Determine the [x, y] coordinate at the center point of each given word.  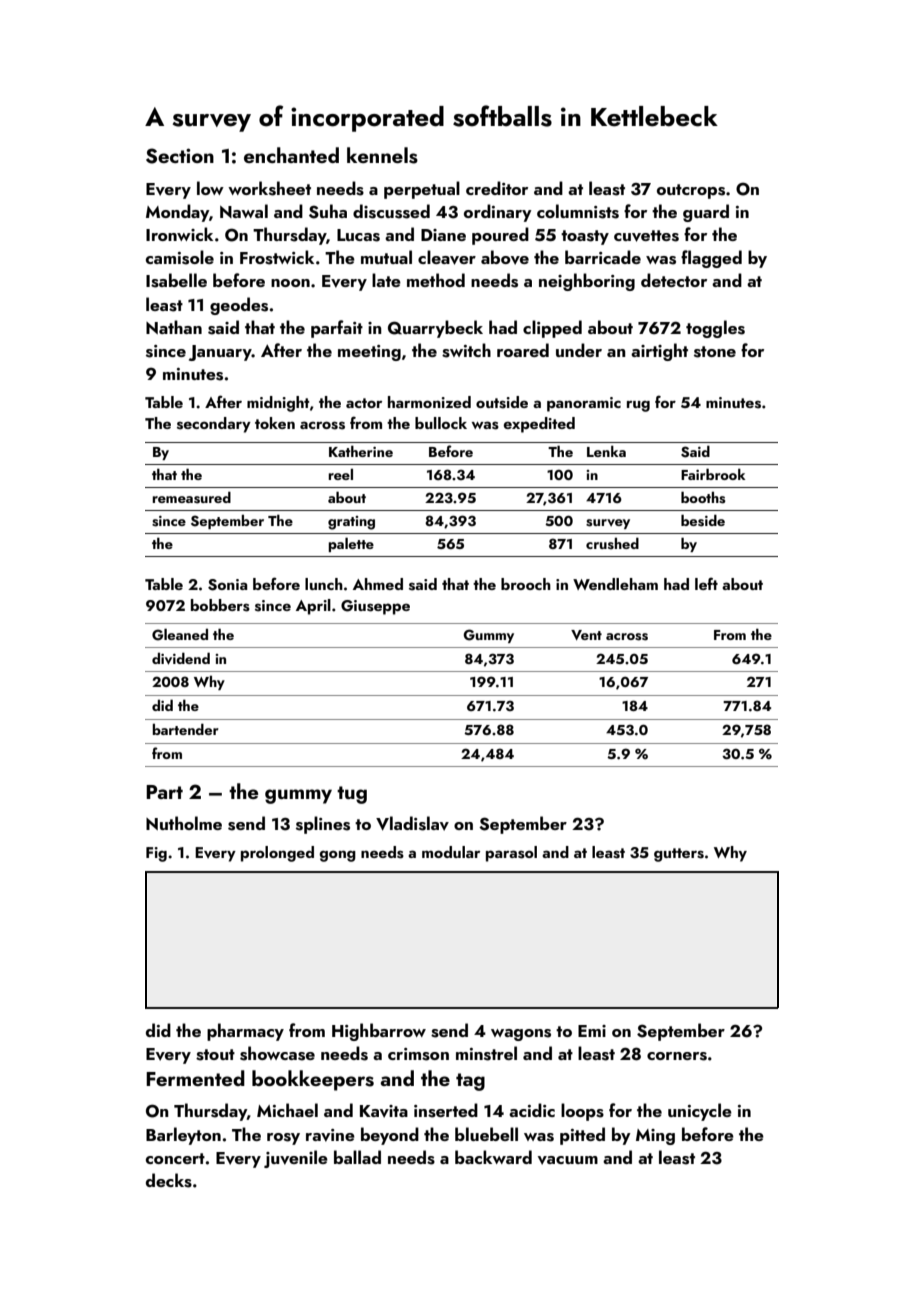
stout [215, 1055]
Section [180, 156]
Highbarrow [379, 1032]
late [386, 280]
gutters [679, 855]
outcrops [691, 191]
